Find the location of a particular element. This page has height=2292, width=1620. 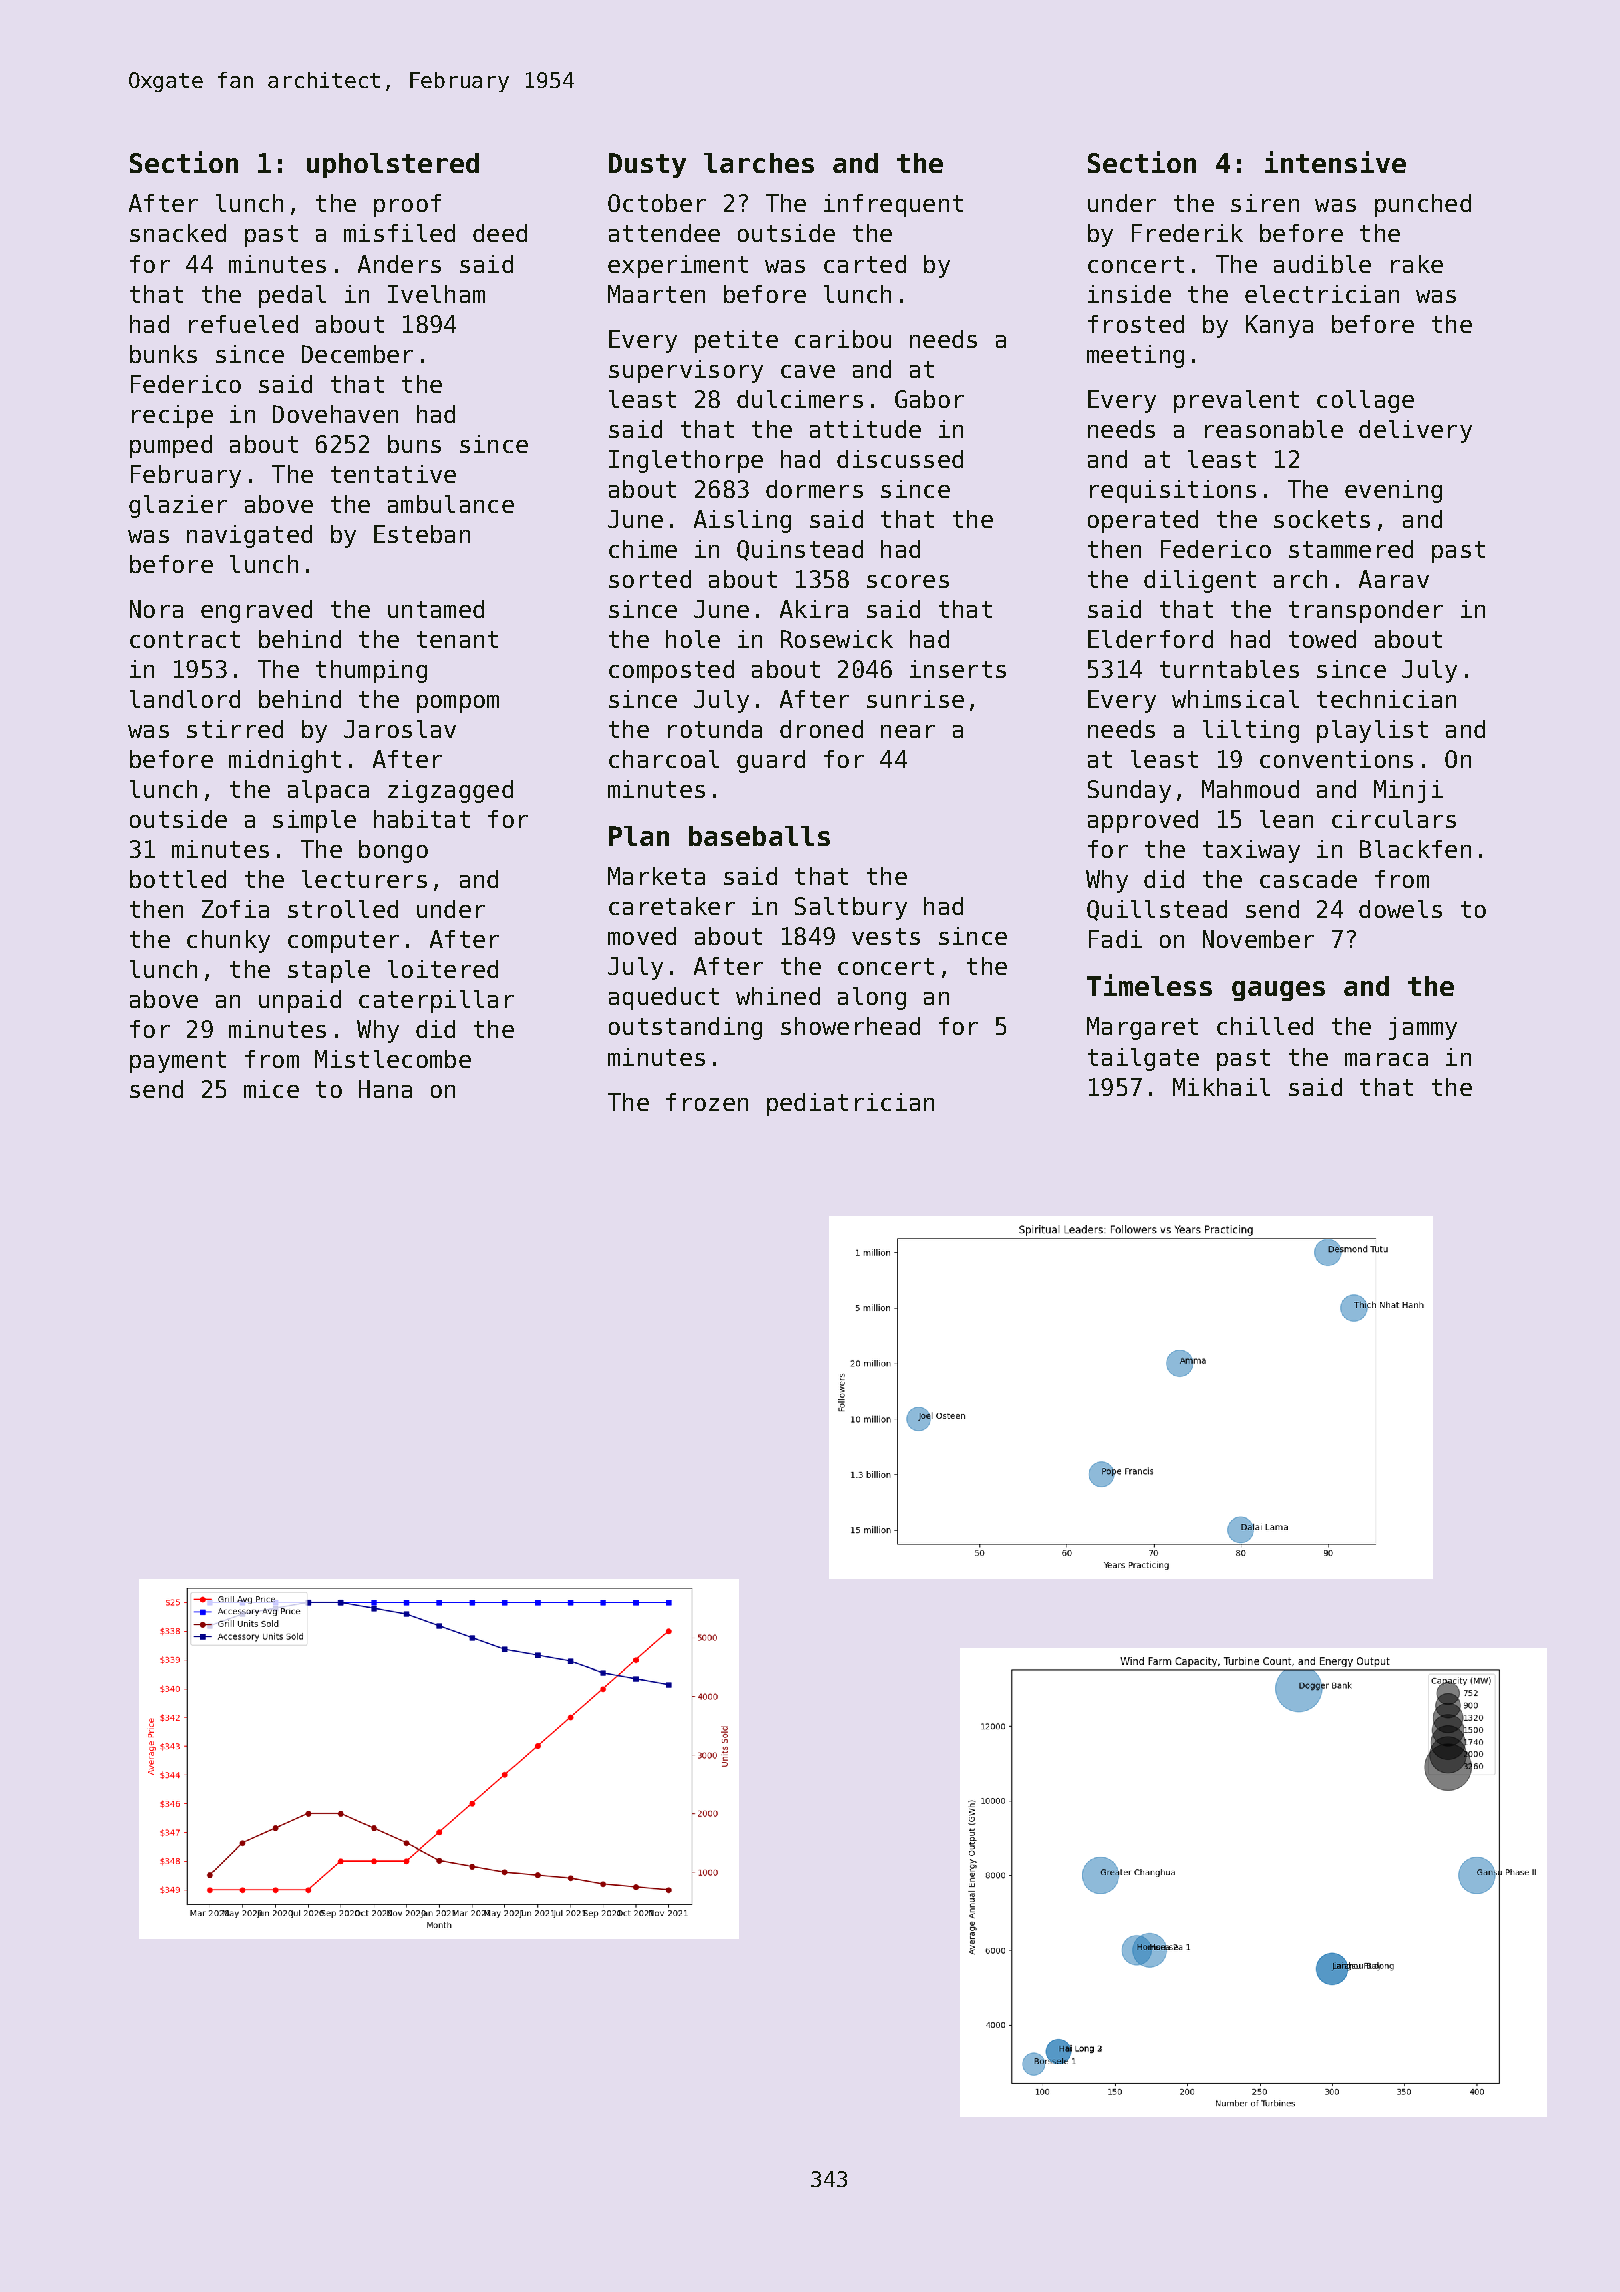

rotunda is located at coordinates (715, 729).
